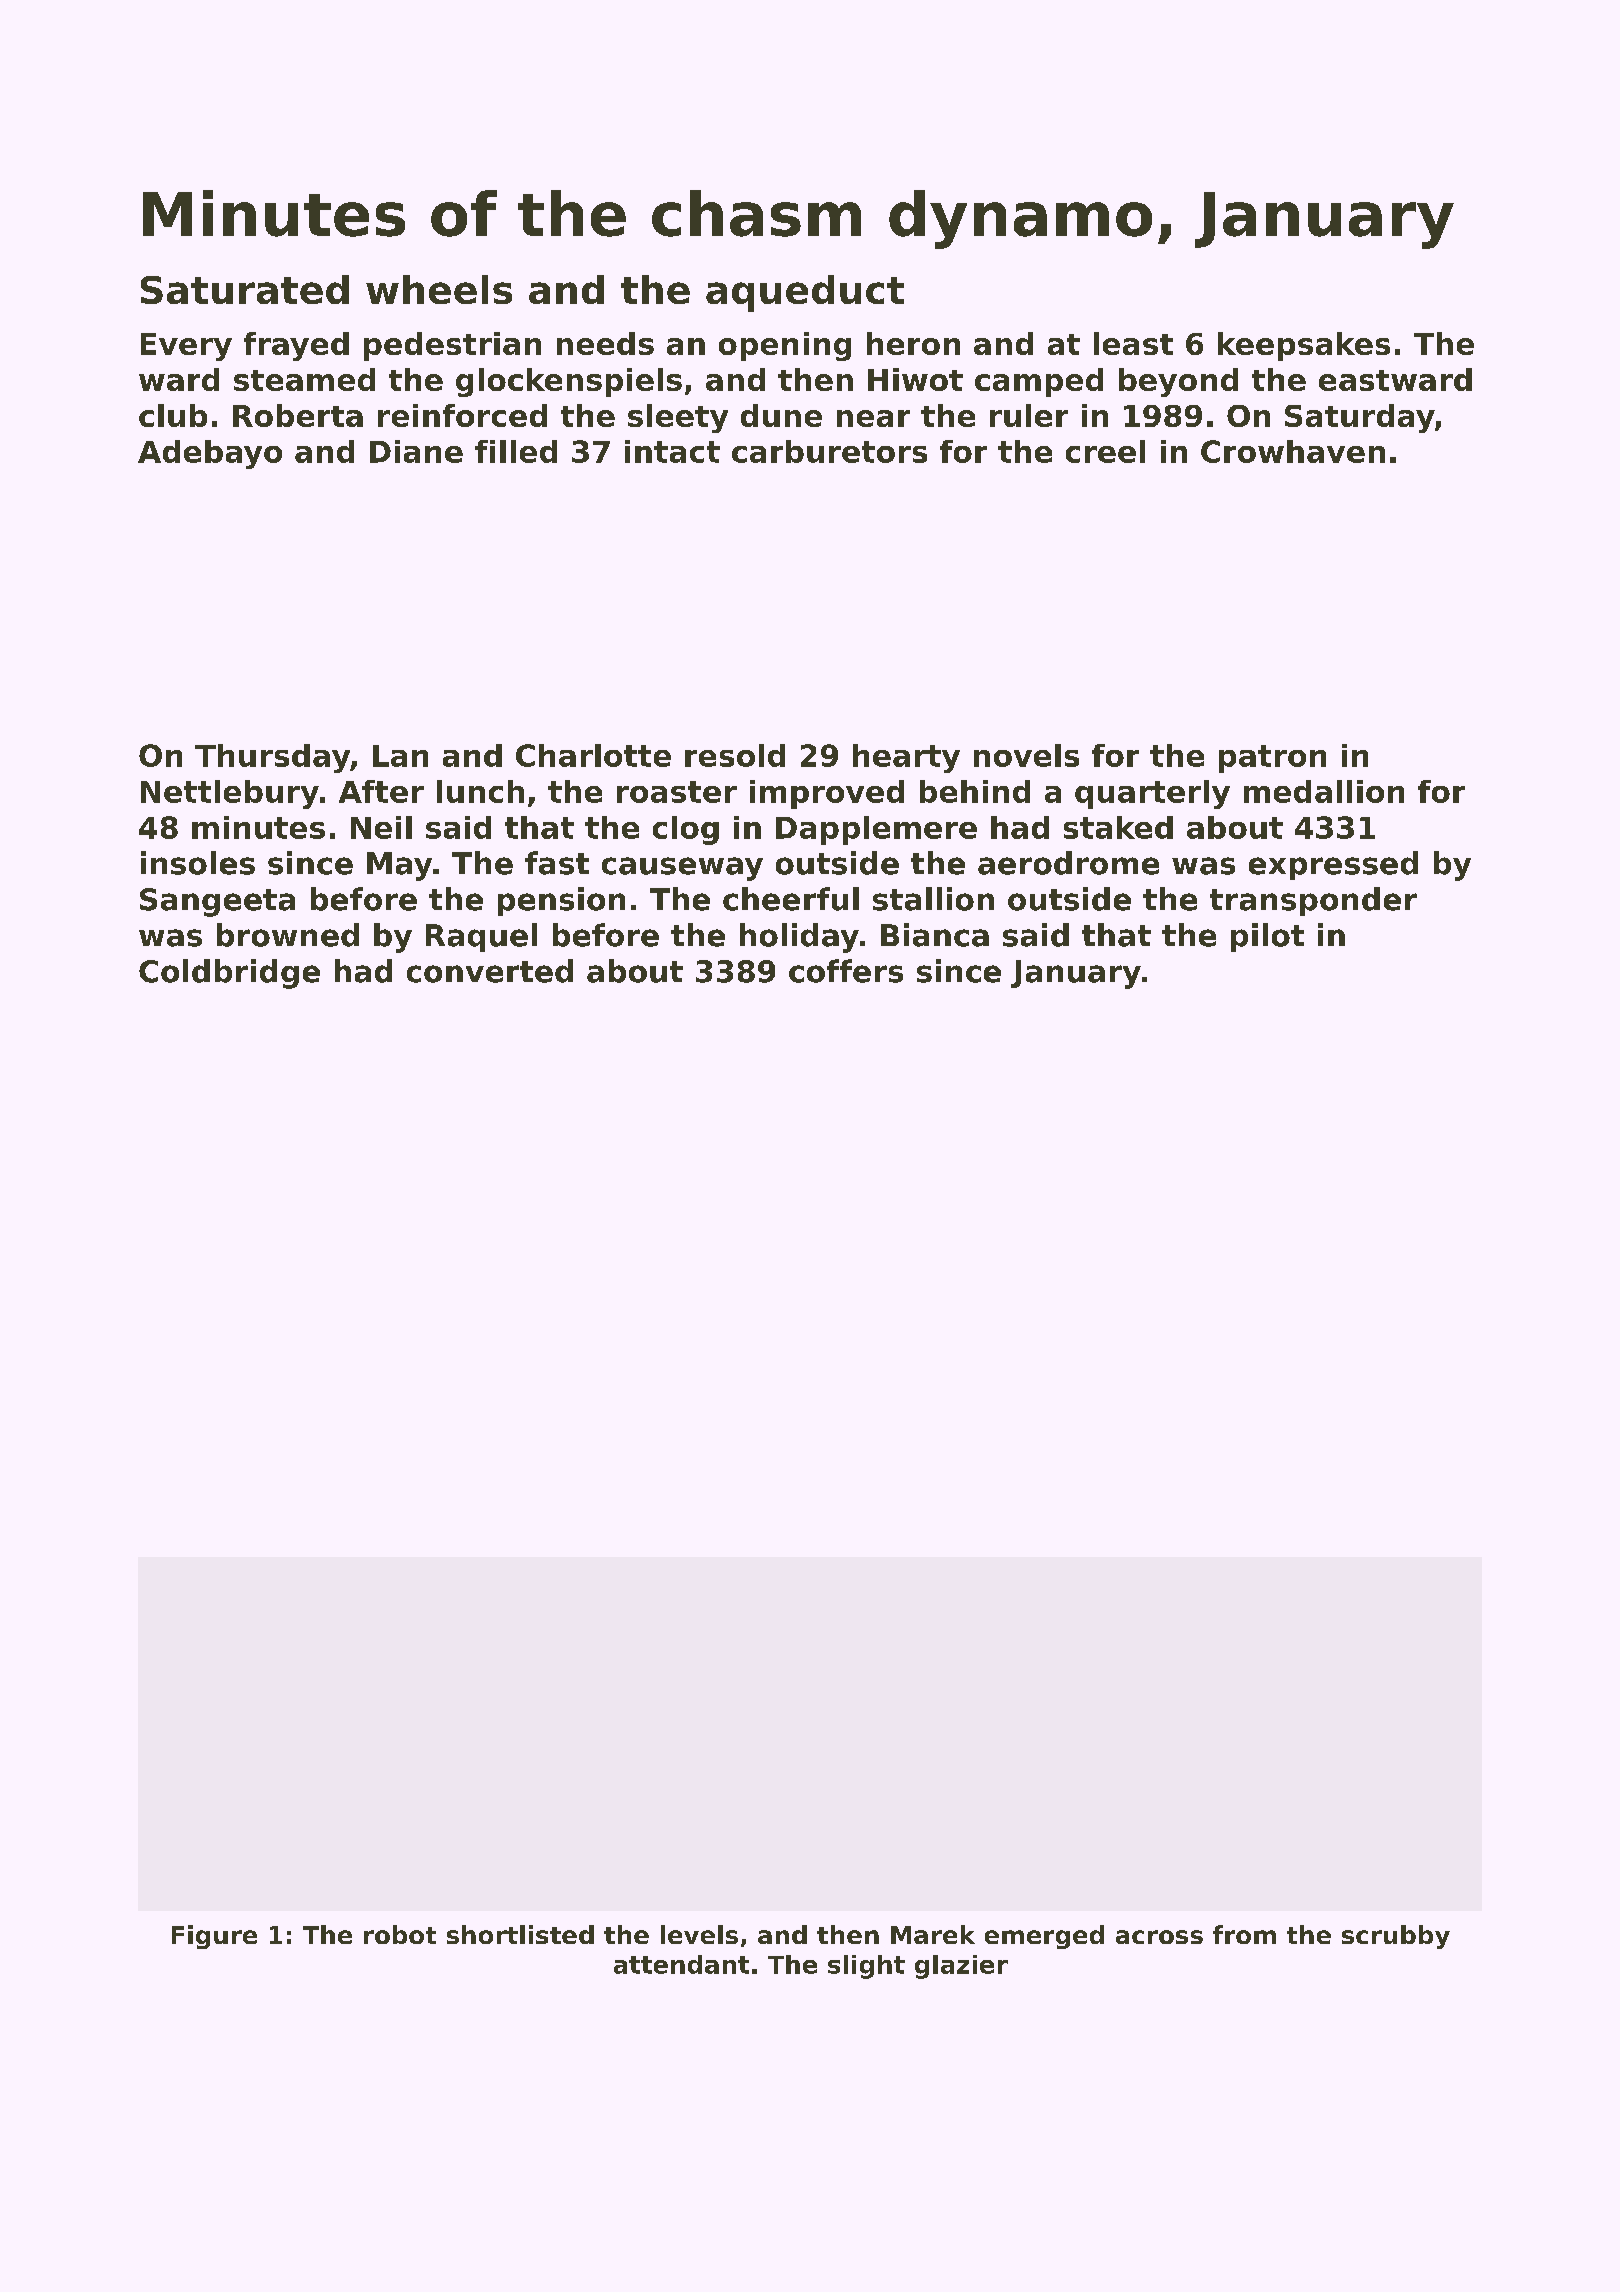  I want to click on frayed, so click(296, 346).
